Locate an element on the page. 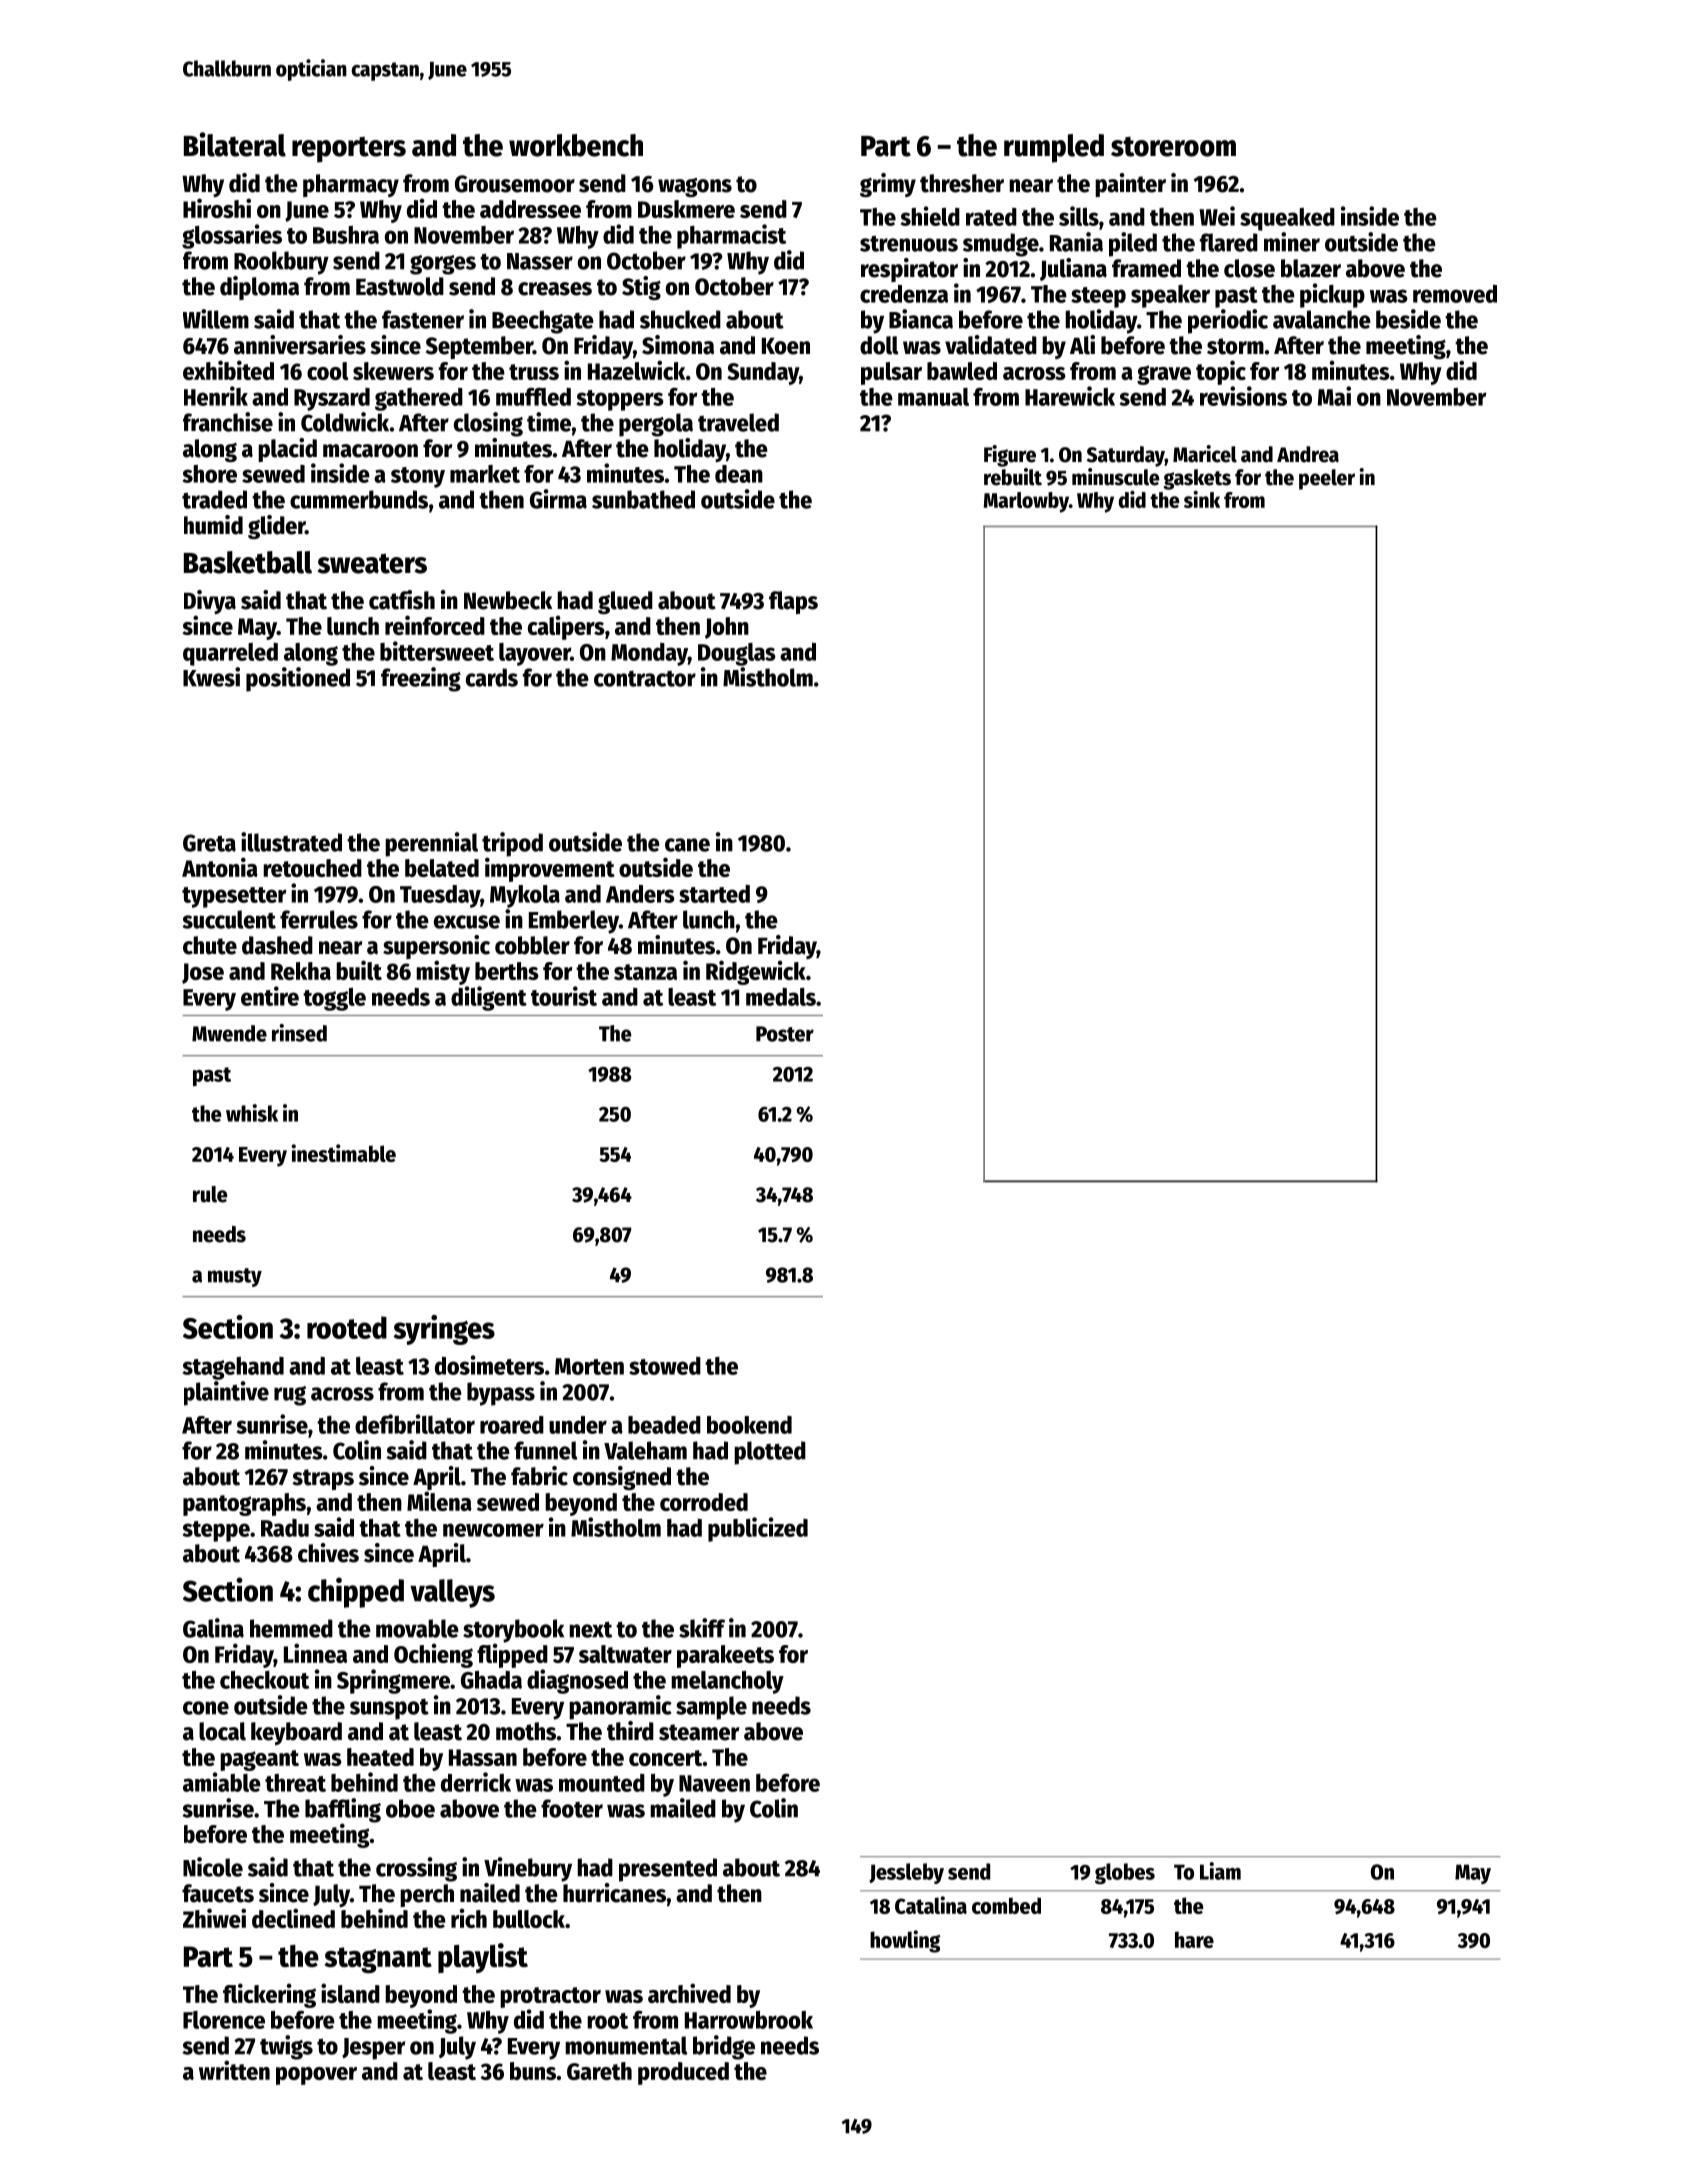 This page has height=2178, width=1683. buns is located at coordinates (533, 2071).
